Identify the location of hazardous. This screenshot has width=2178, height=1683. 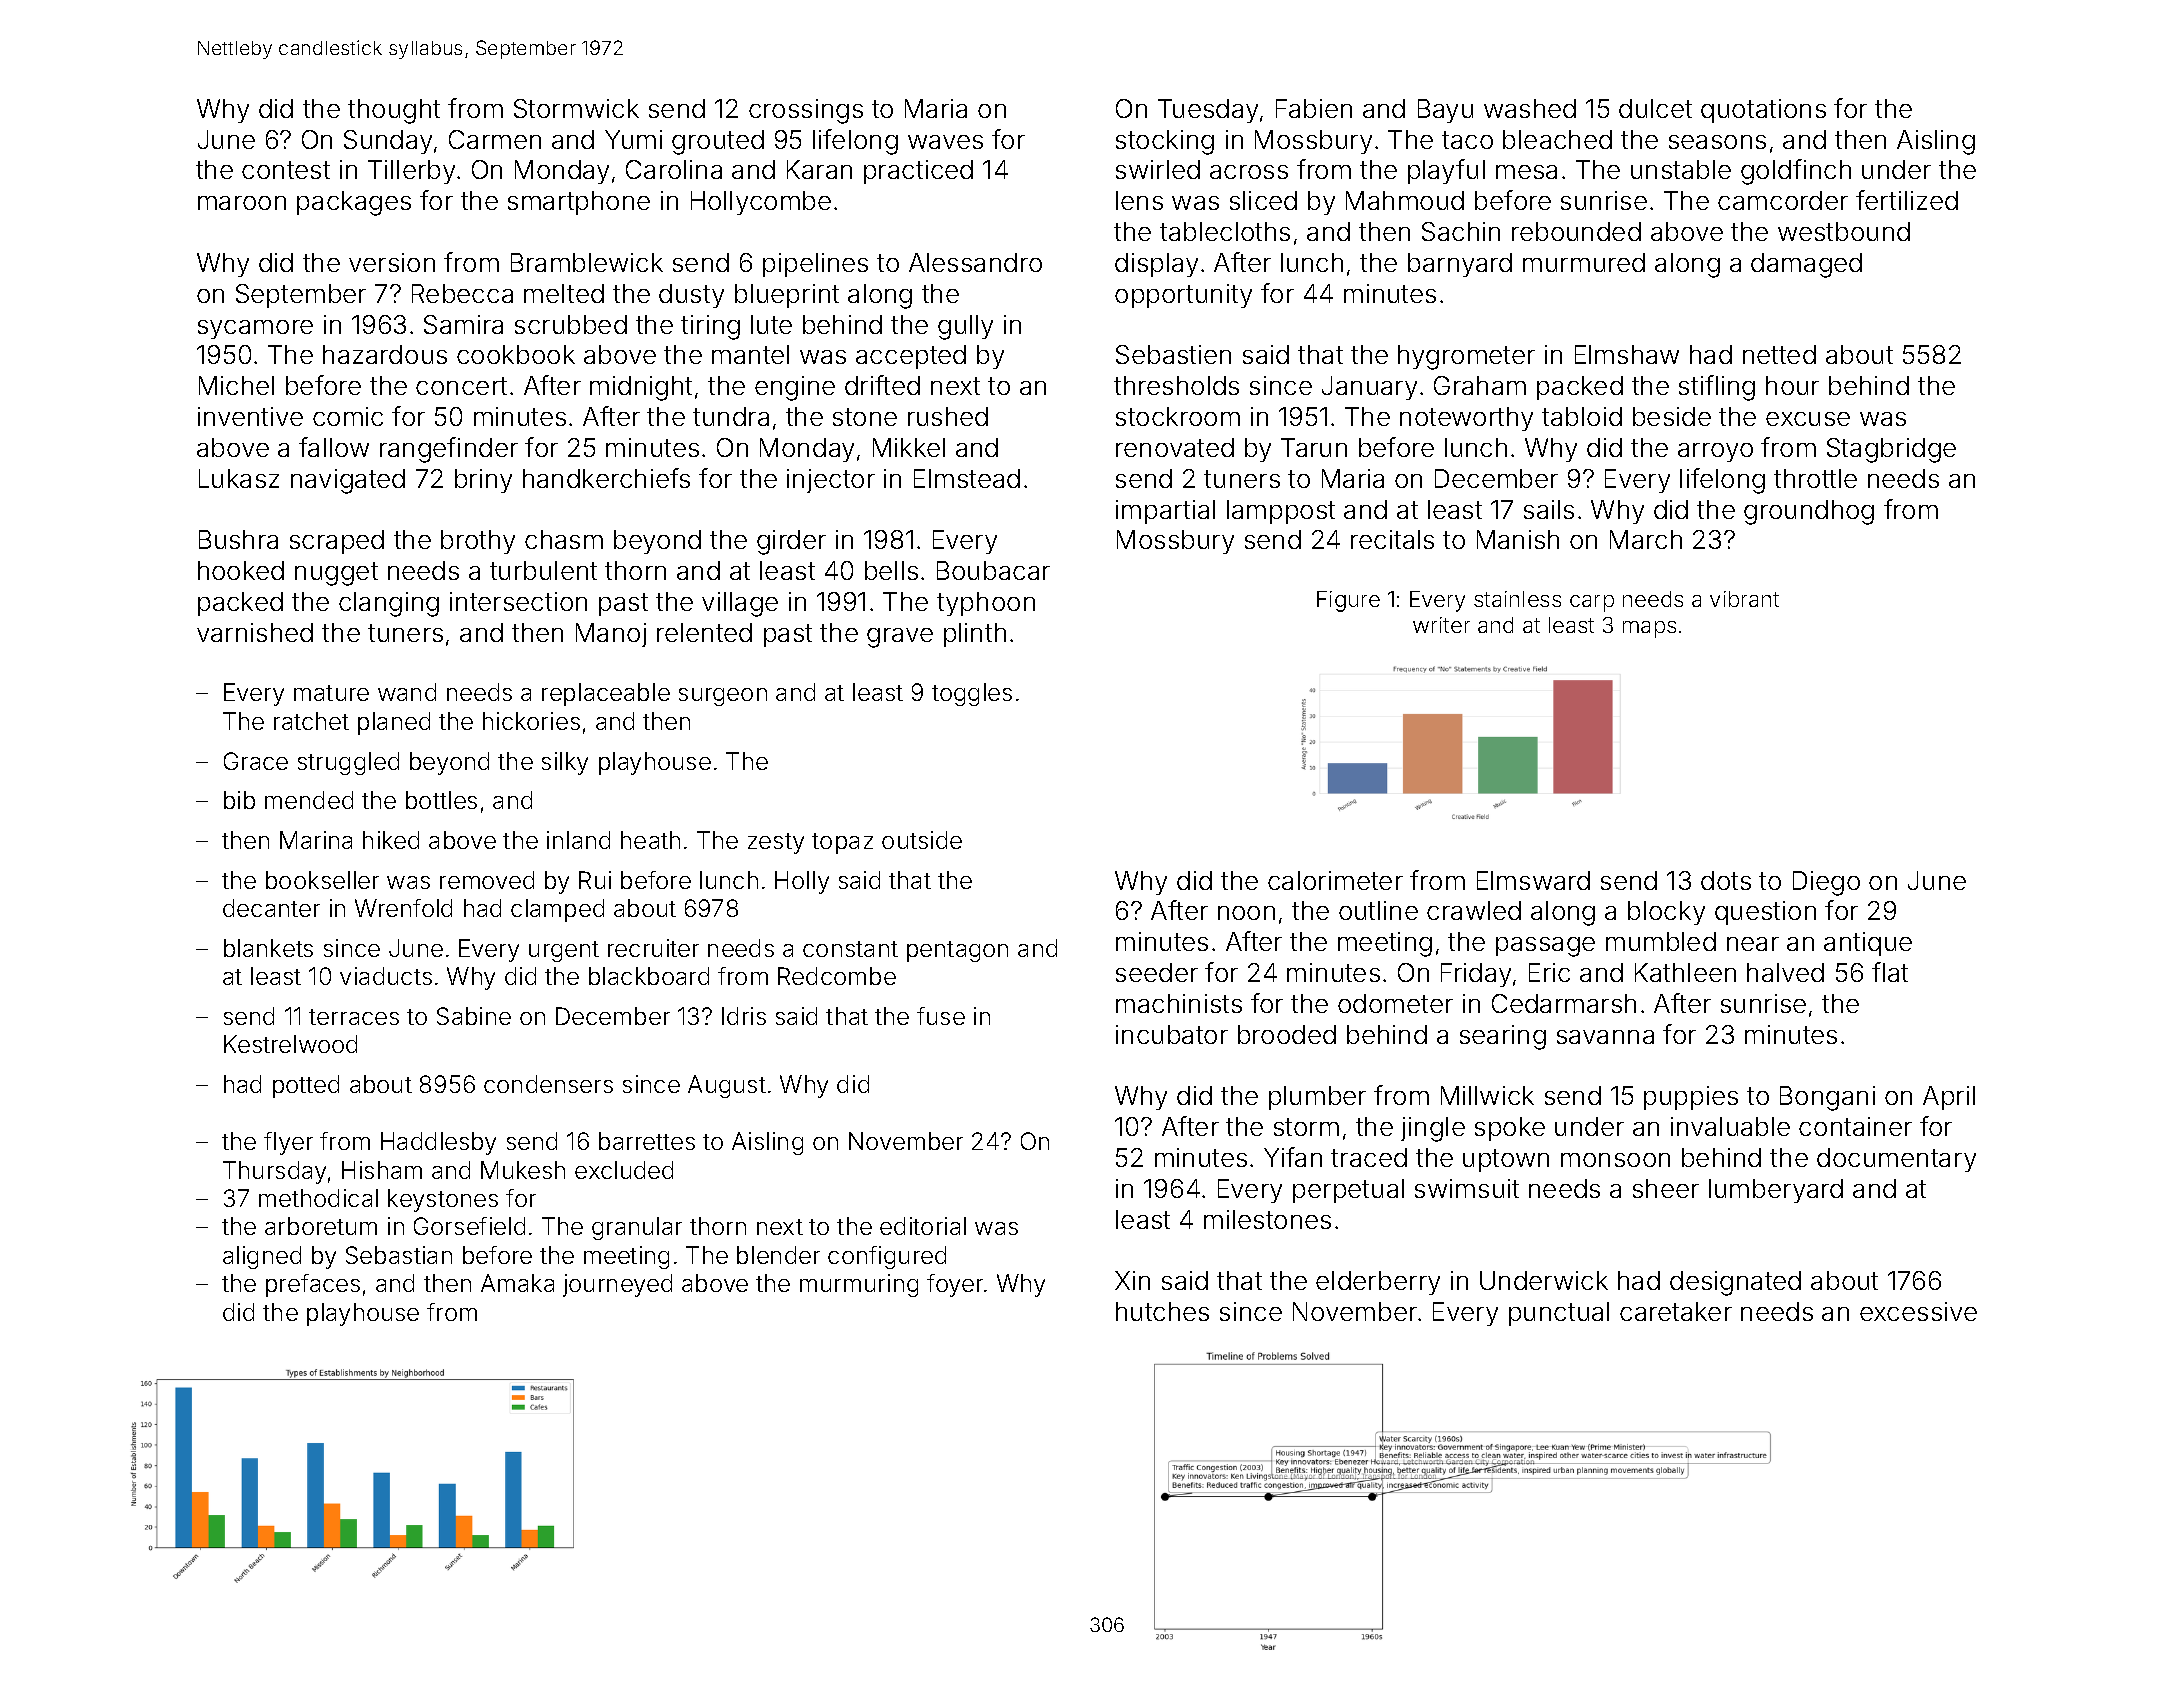
(385, 354).
